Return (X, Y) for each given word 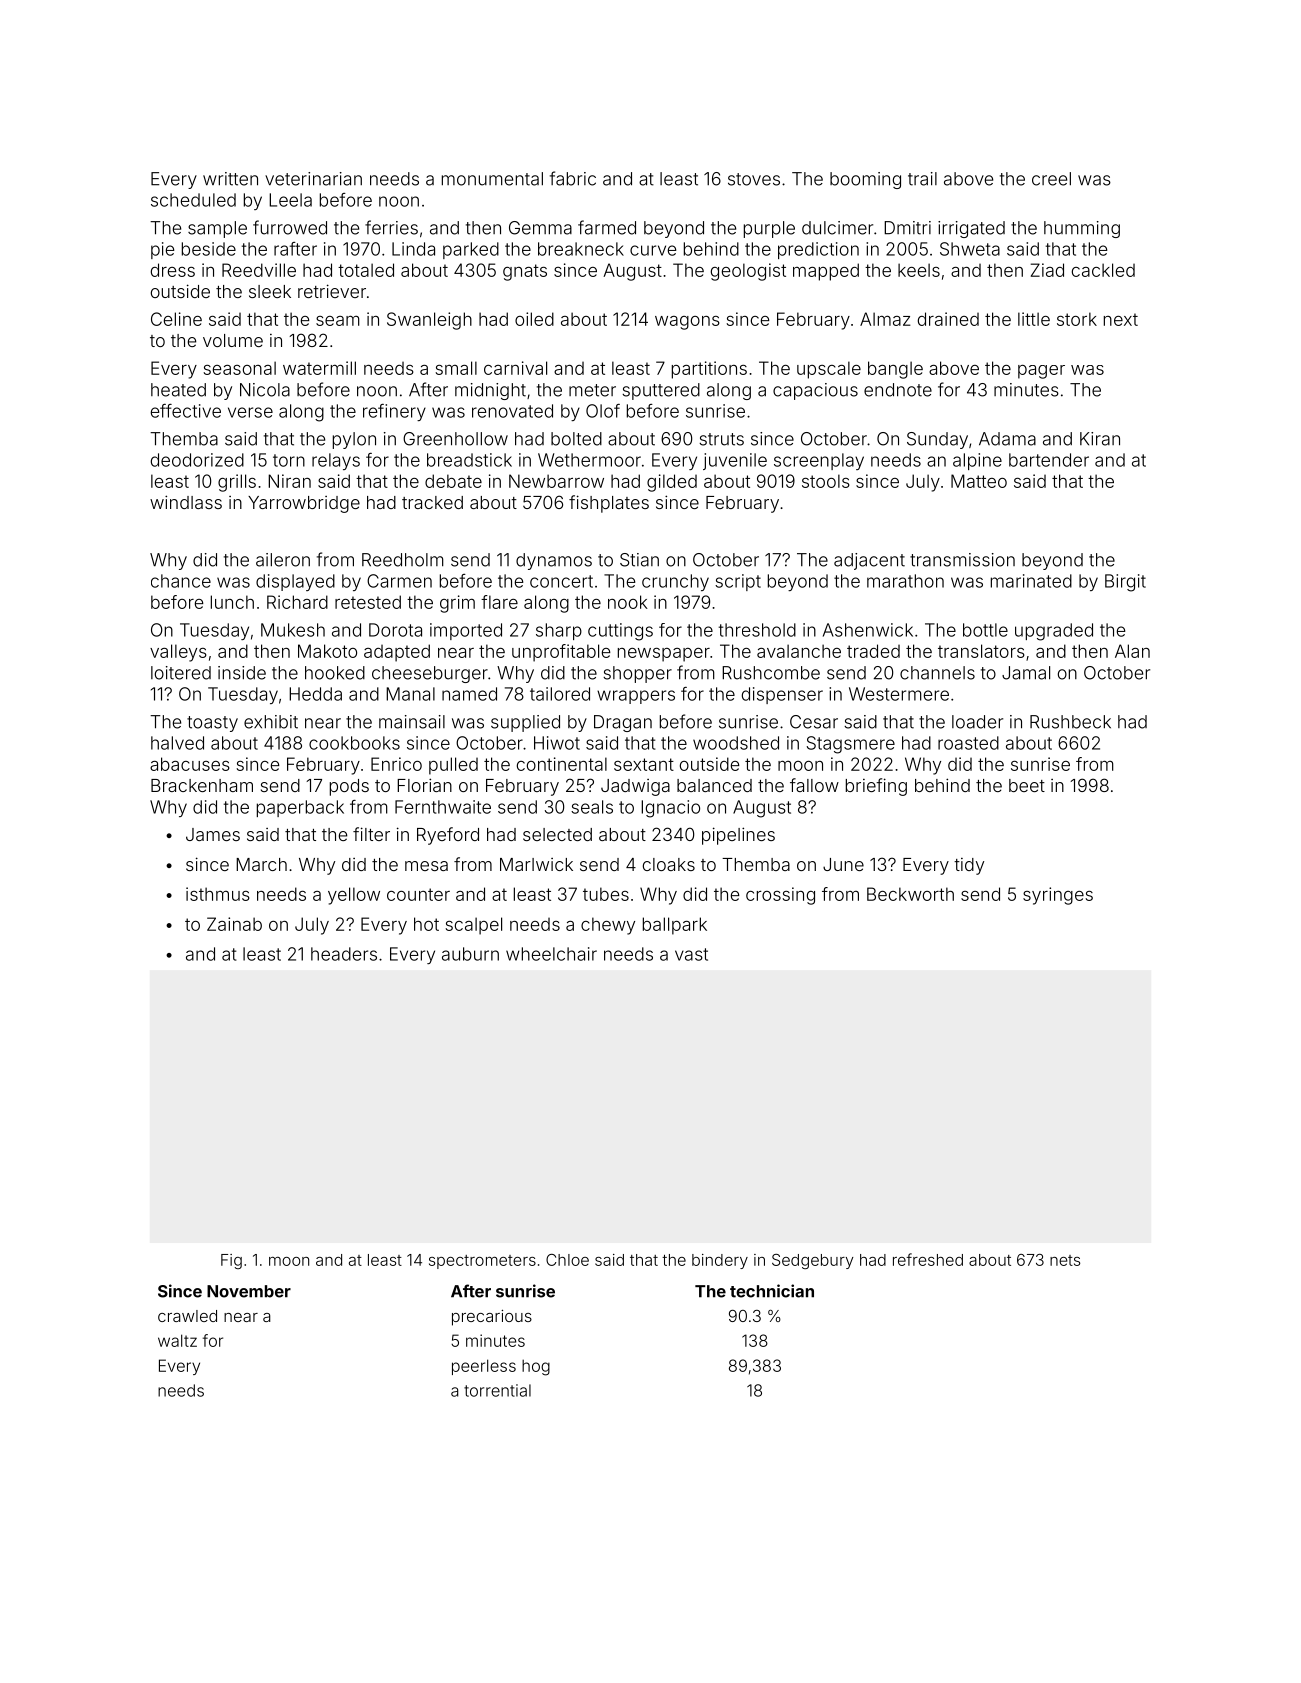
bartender (1049, 460)
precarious (492, 1318)
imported (466, 631)
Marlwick (536, 864)
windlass (186, 502)
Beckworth (910, 894)
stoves (754, 179)
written (230, 179)
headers (344, 954)
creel (1051, 179)
